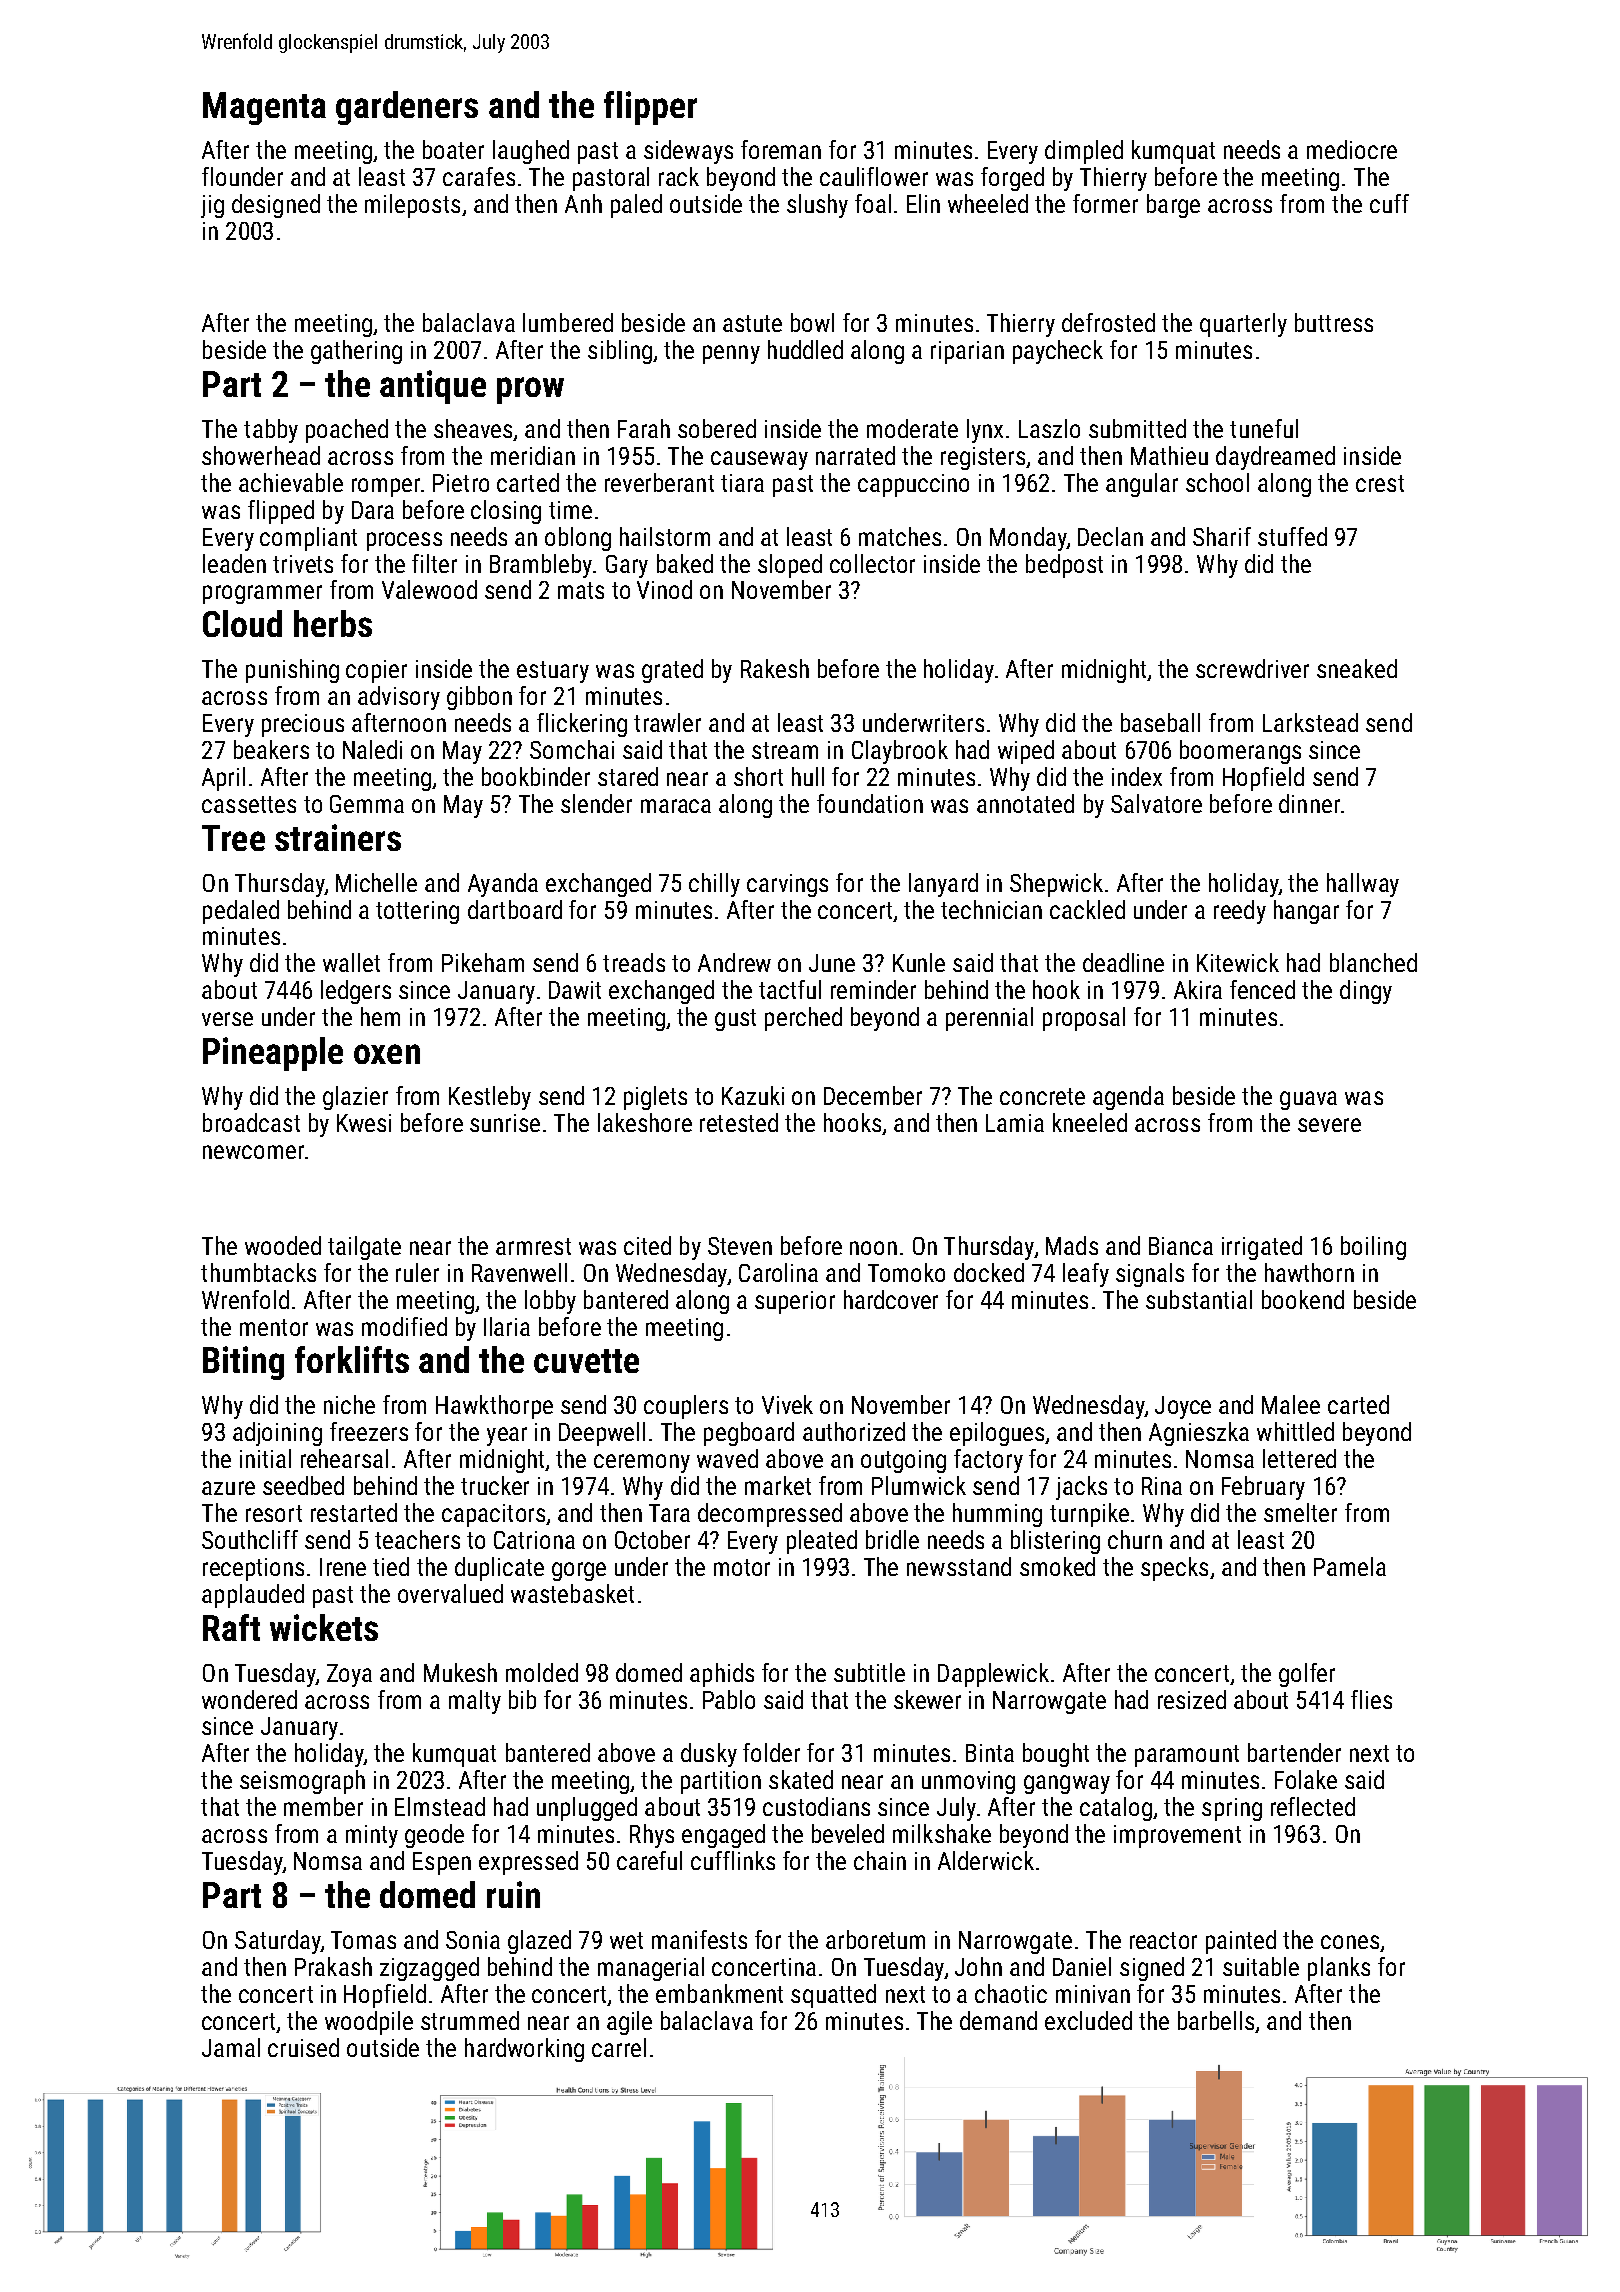 Image resolution: width=1620 pixels, height=2292 pixels. What do you see at coordinates (303, 2047) in the image?
I see `cruised` at bounding box center [303, 2047].
